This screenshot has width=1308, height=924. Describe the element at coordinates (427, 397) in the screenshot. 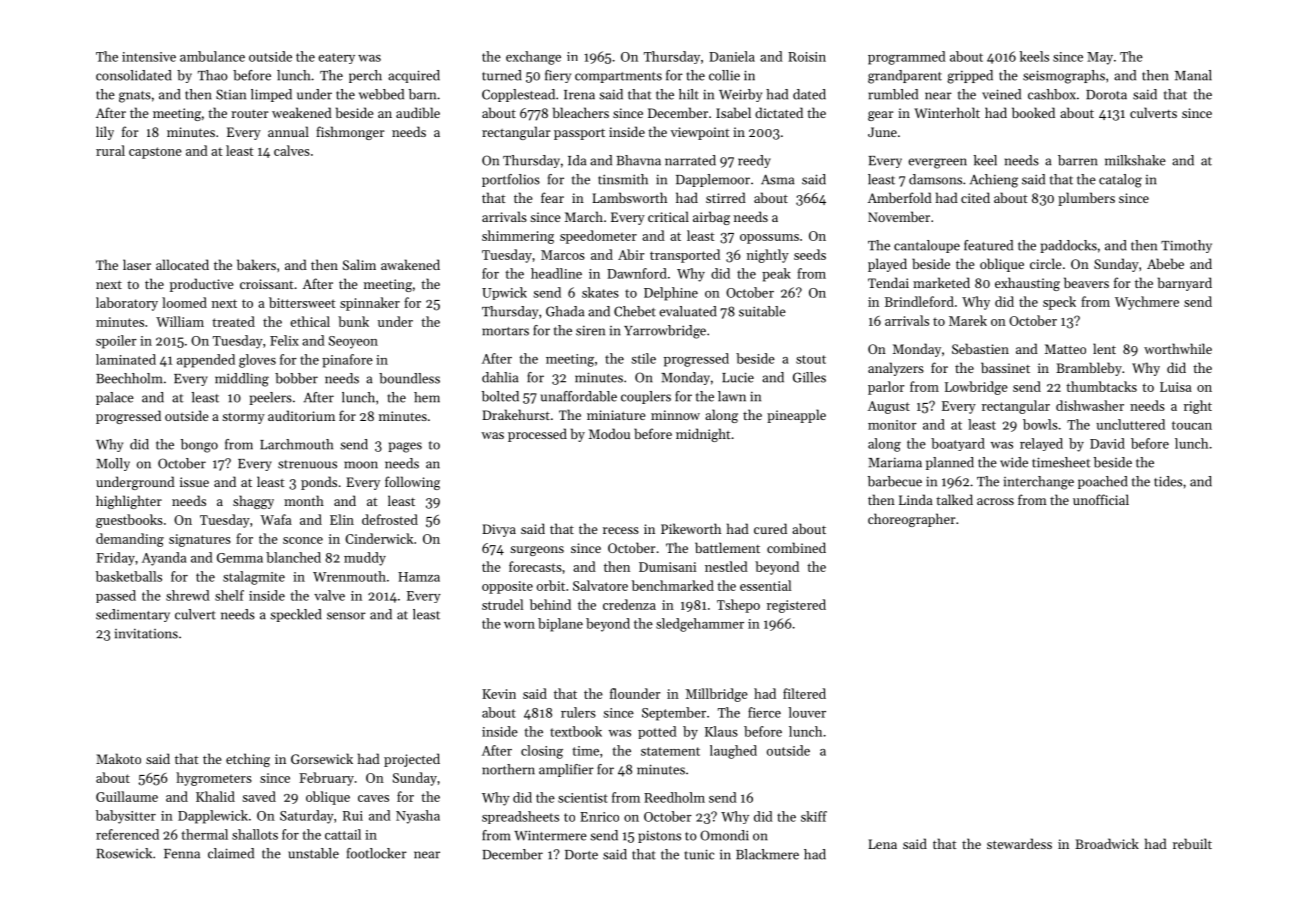

I see `hem` at that location.
